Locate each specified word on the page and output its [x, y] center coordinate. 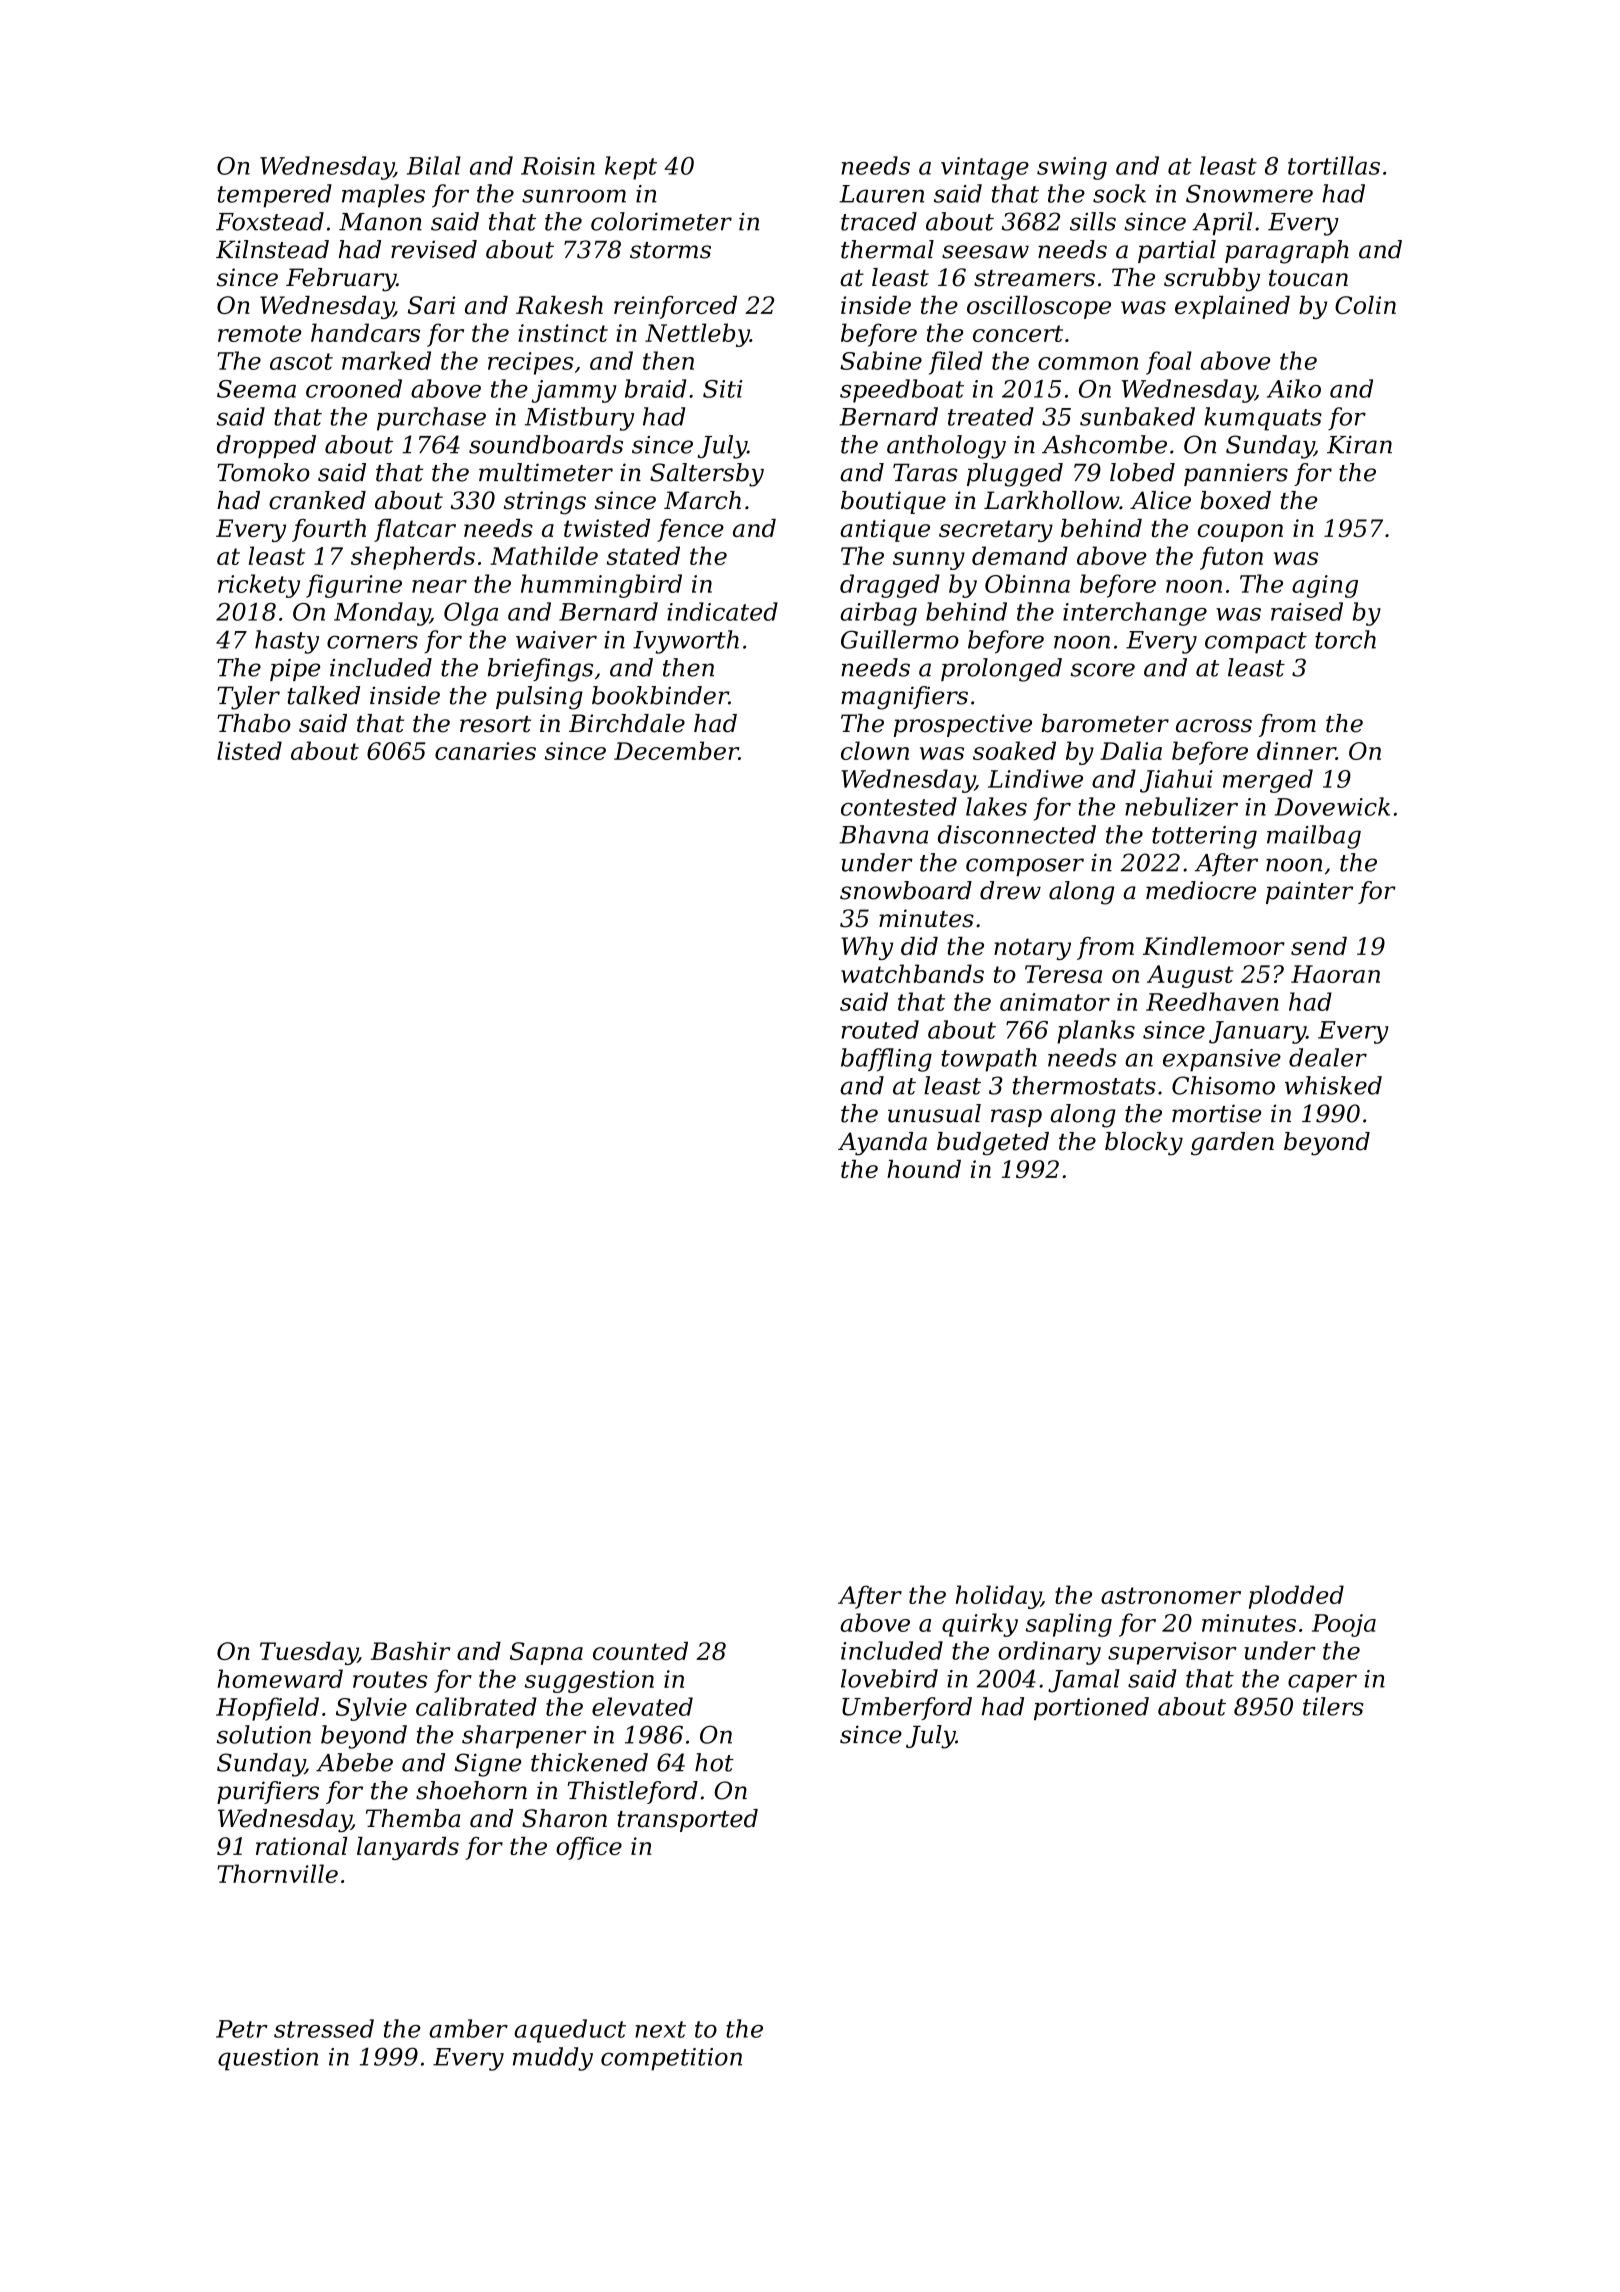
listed [249, 750]
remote [260, 333]
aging [1325, 586]
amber [468, 2028]
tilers [1333, 1706]
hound [924, 1169]
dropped [266, 446]
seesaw [985, 252]
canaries [485, 751]
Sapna [546, 1653]
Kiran [1359, 445]
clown [875, 750]
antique [885, 530]
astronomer [1171, 1595]
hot [714, 1762]
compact [1256, 643]
